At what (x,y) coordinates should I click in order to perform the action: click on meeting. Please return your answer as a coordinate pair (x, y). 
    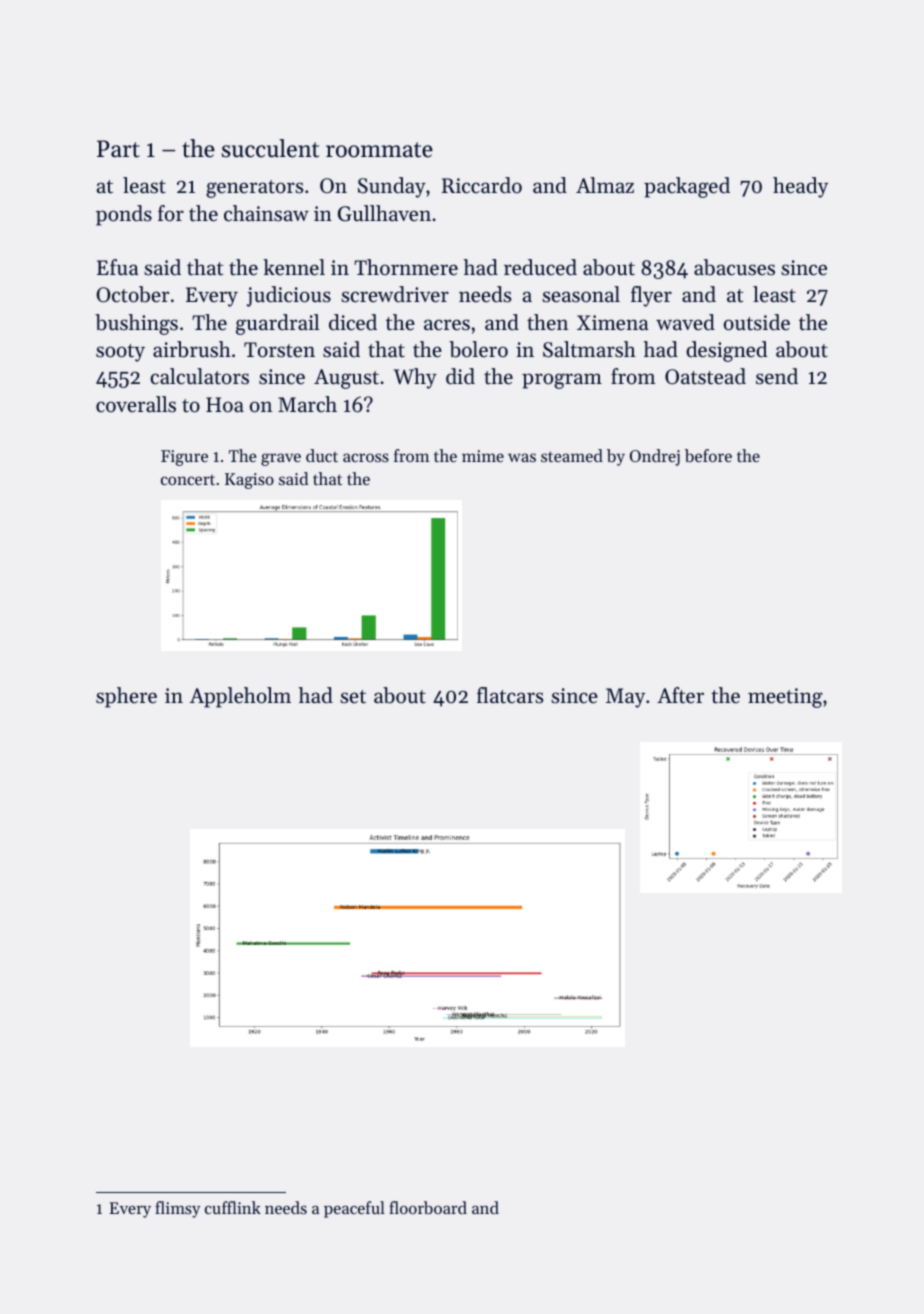
    Looking at the image, I should click on (785, 698).
